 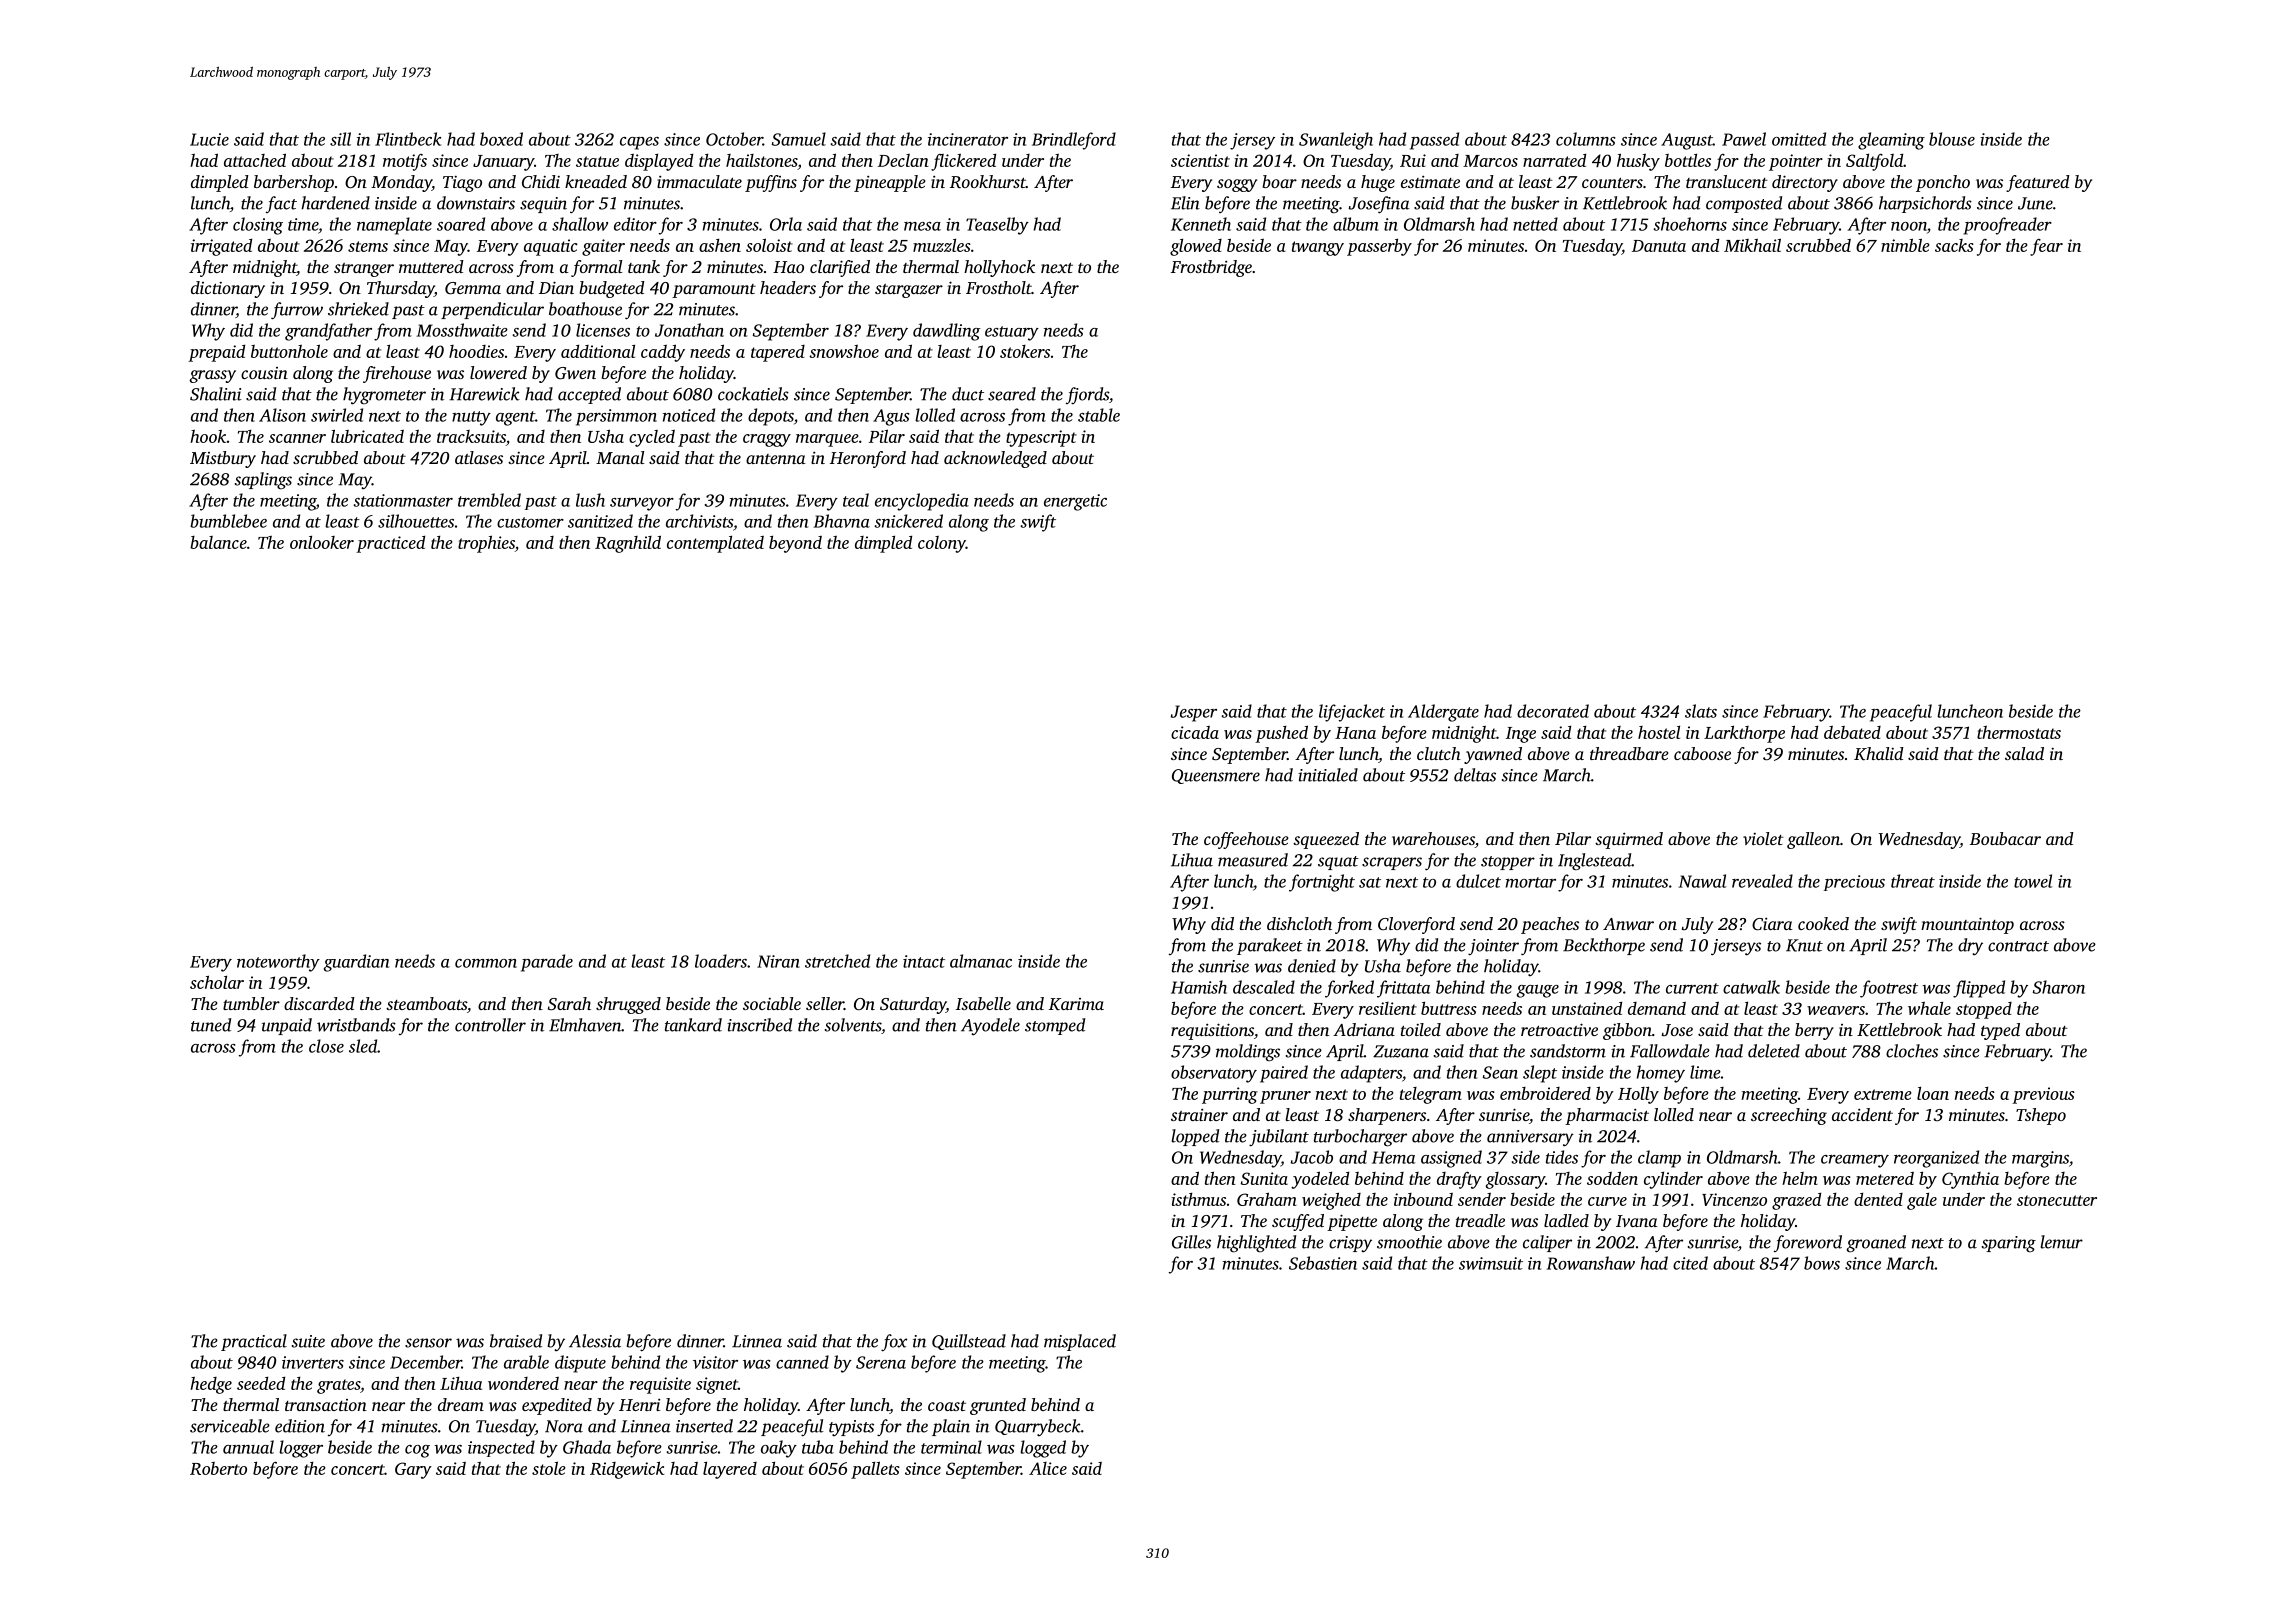 I want to click on bows, so click(x=1822, y=1263).
